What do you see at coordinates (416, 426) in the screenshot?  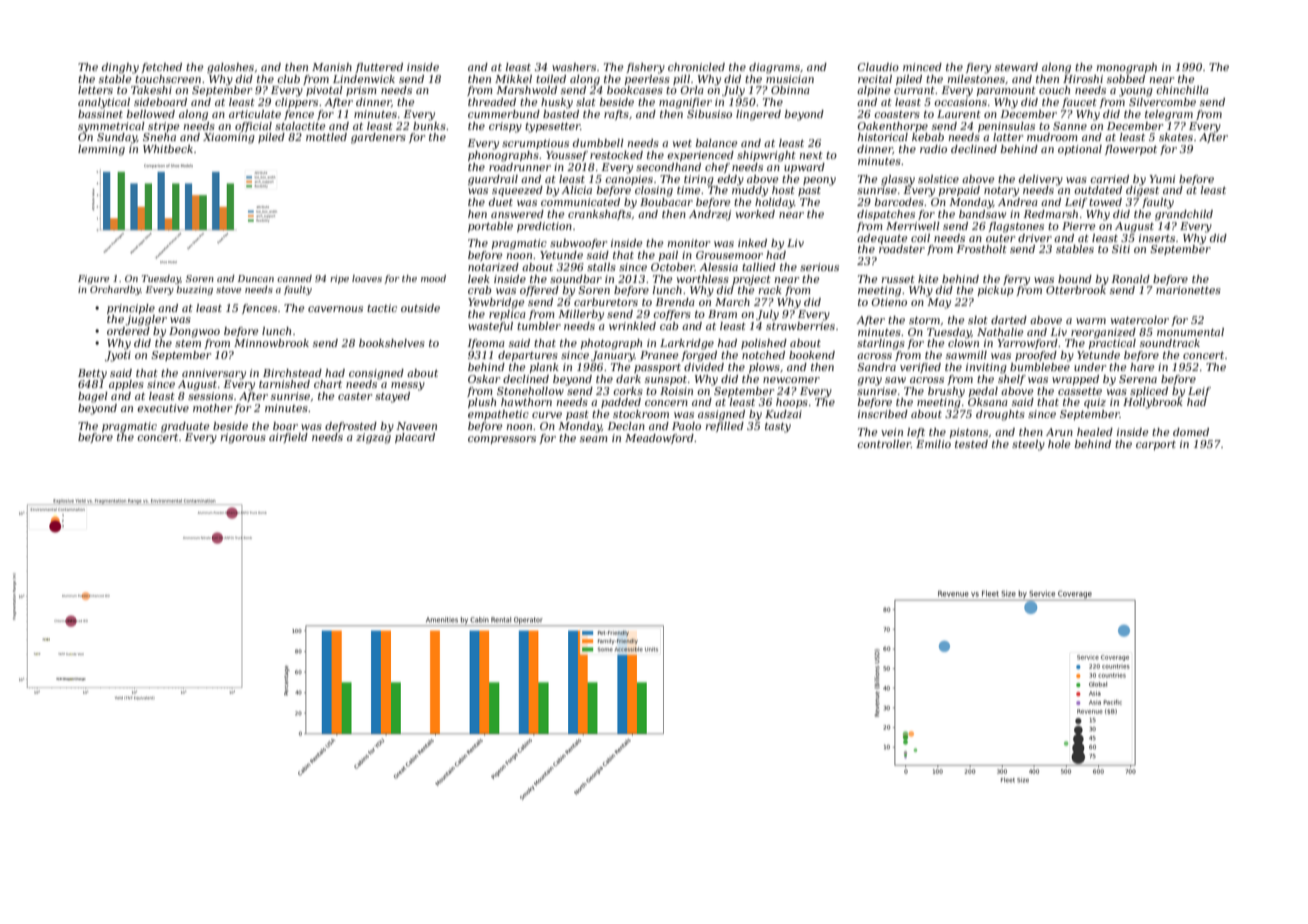 I see `Naveen` at bounding box center [416, 426].
